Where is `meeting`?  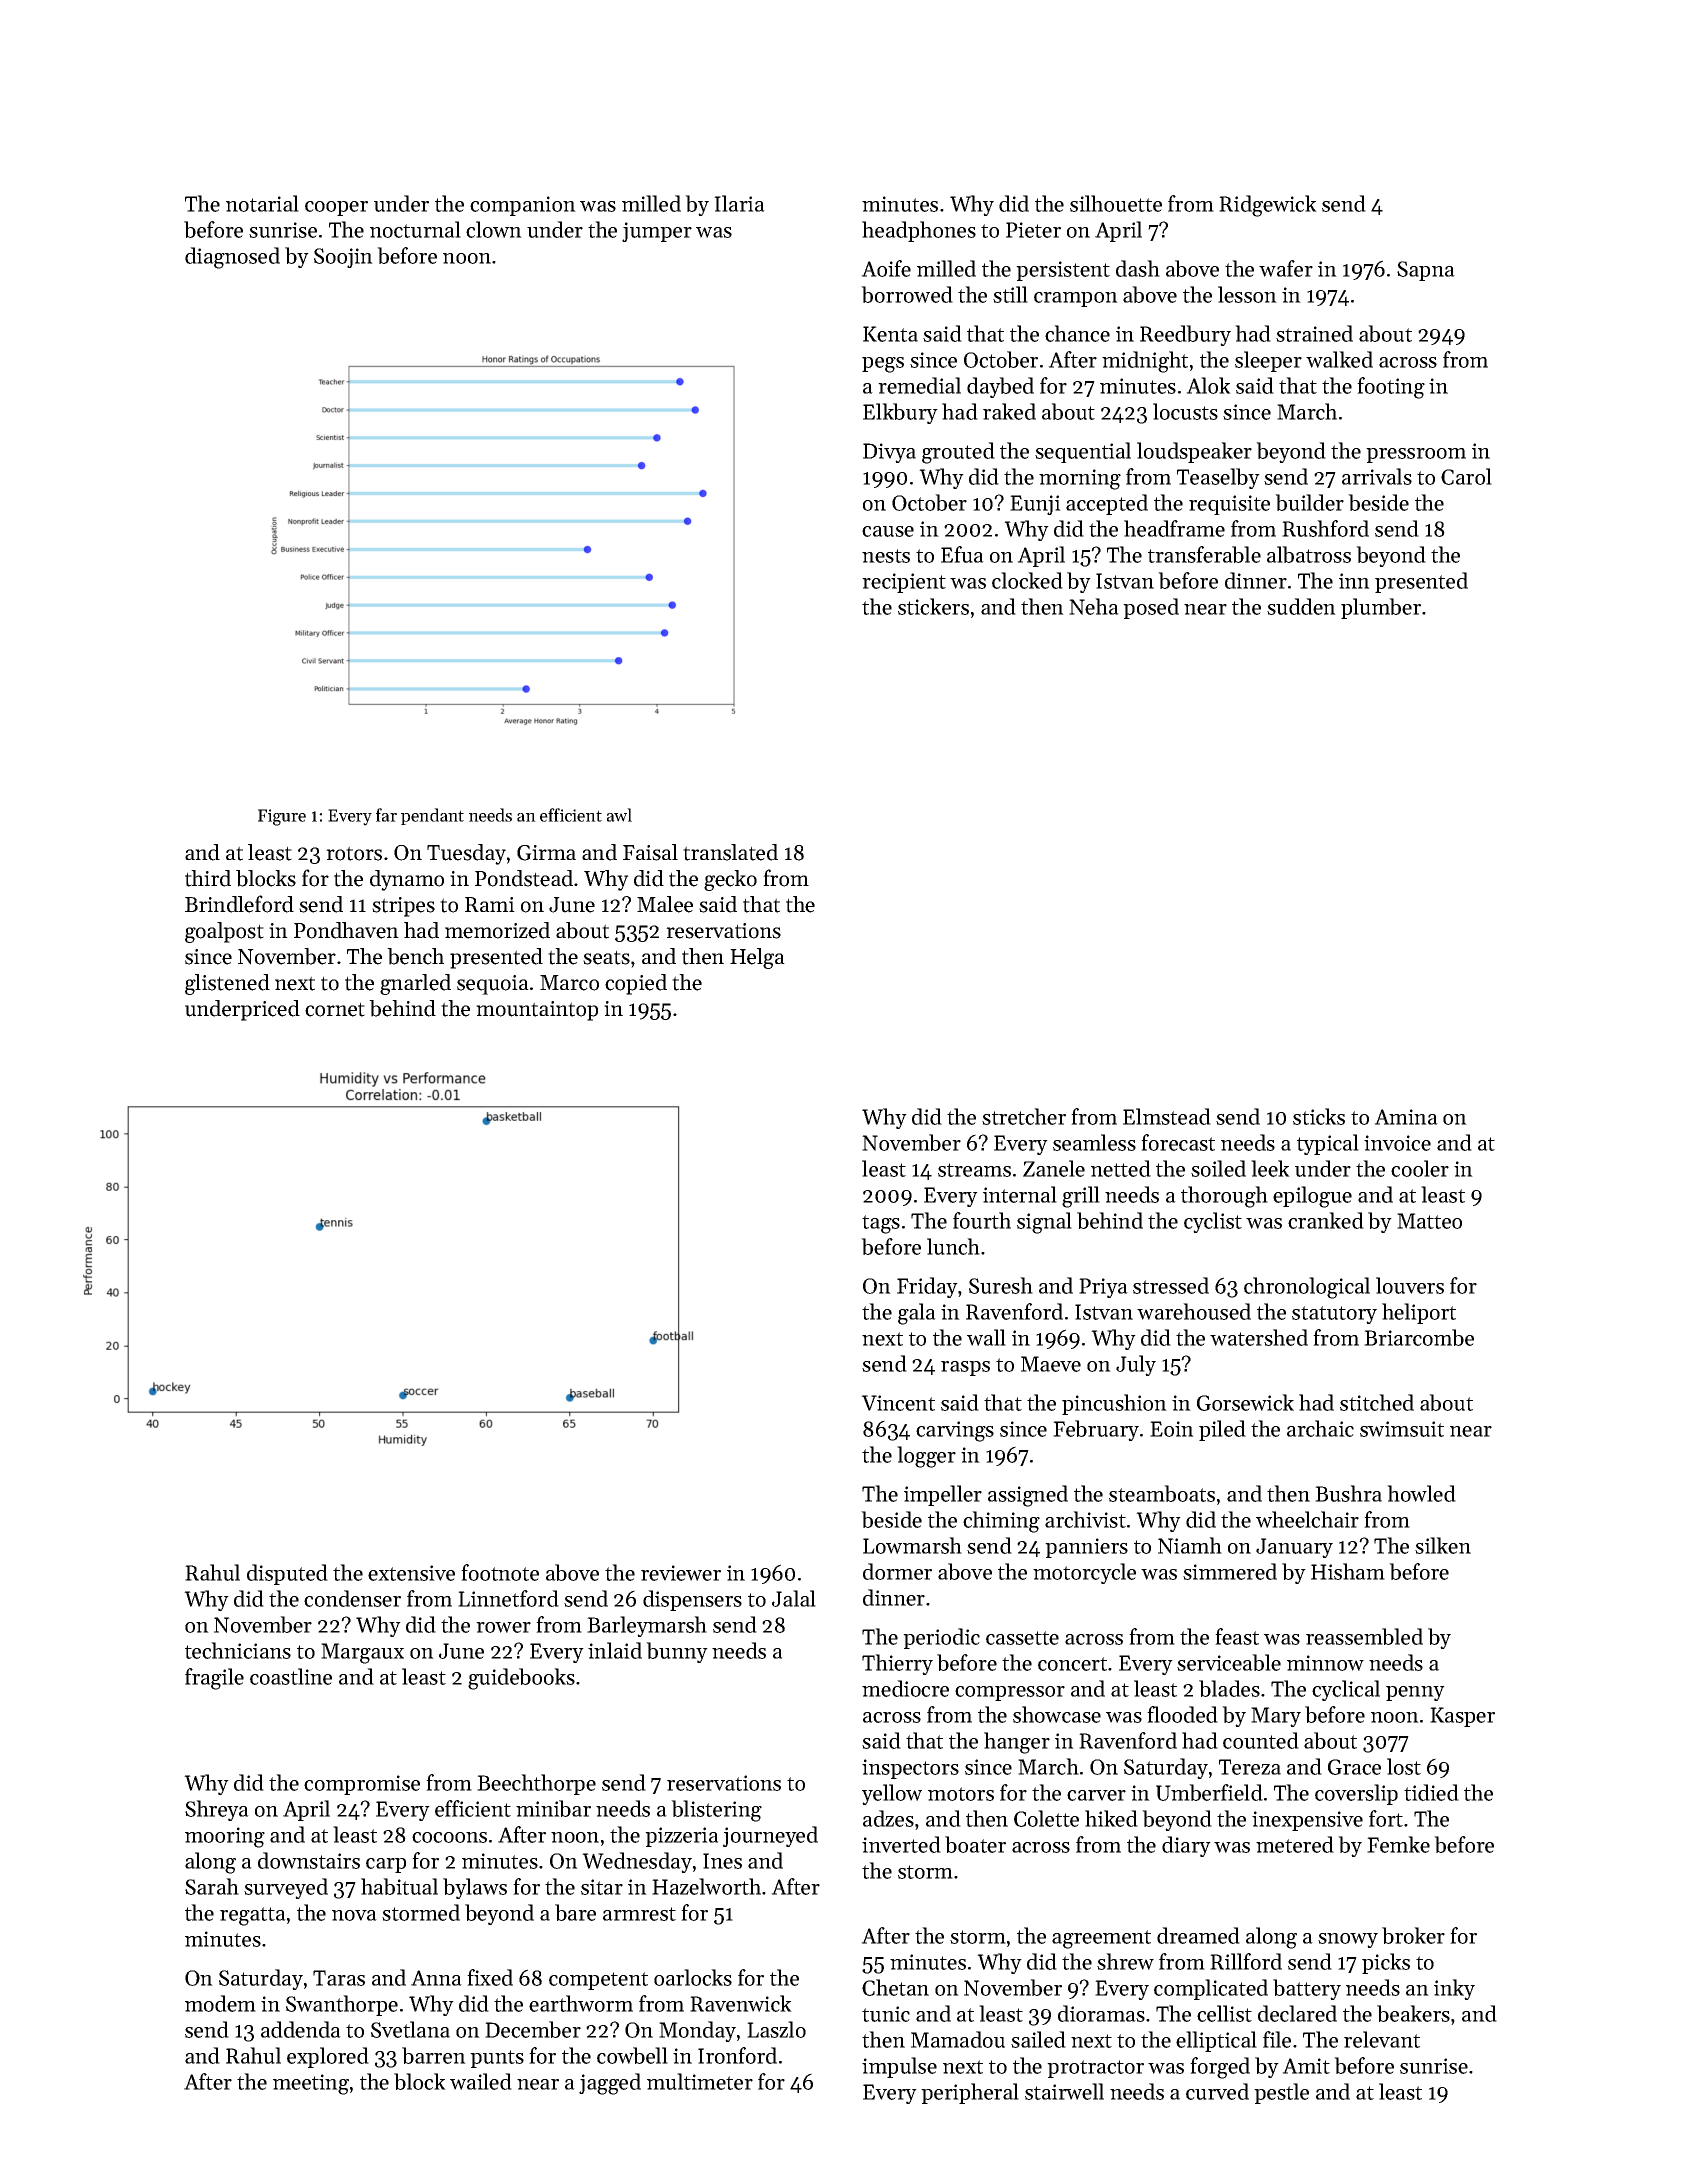 meeting is located at coordinates (311, 2084).
